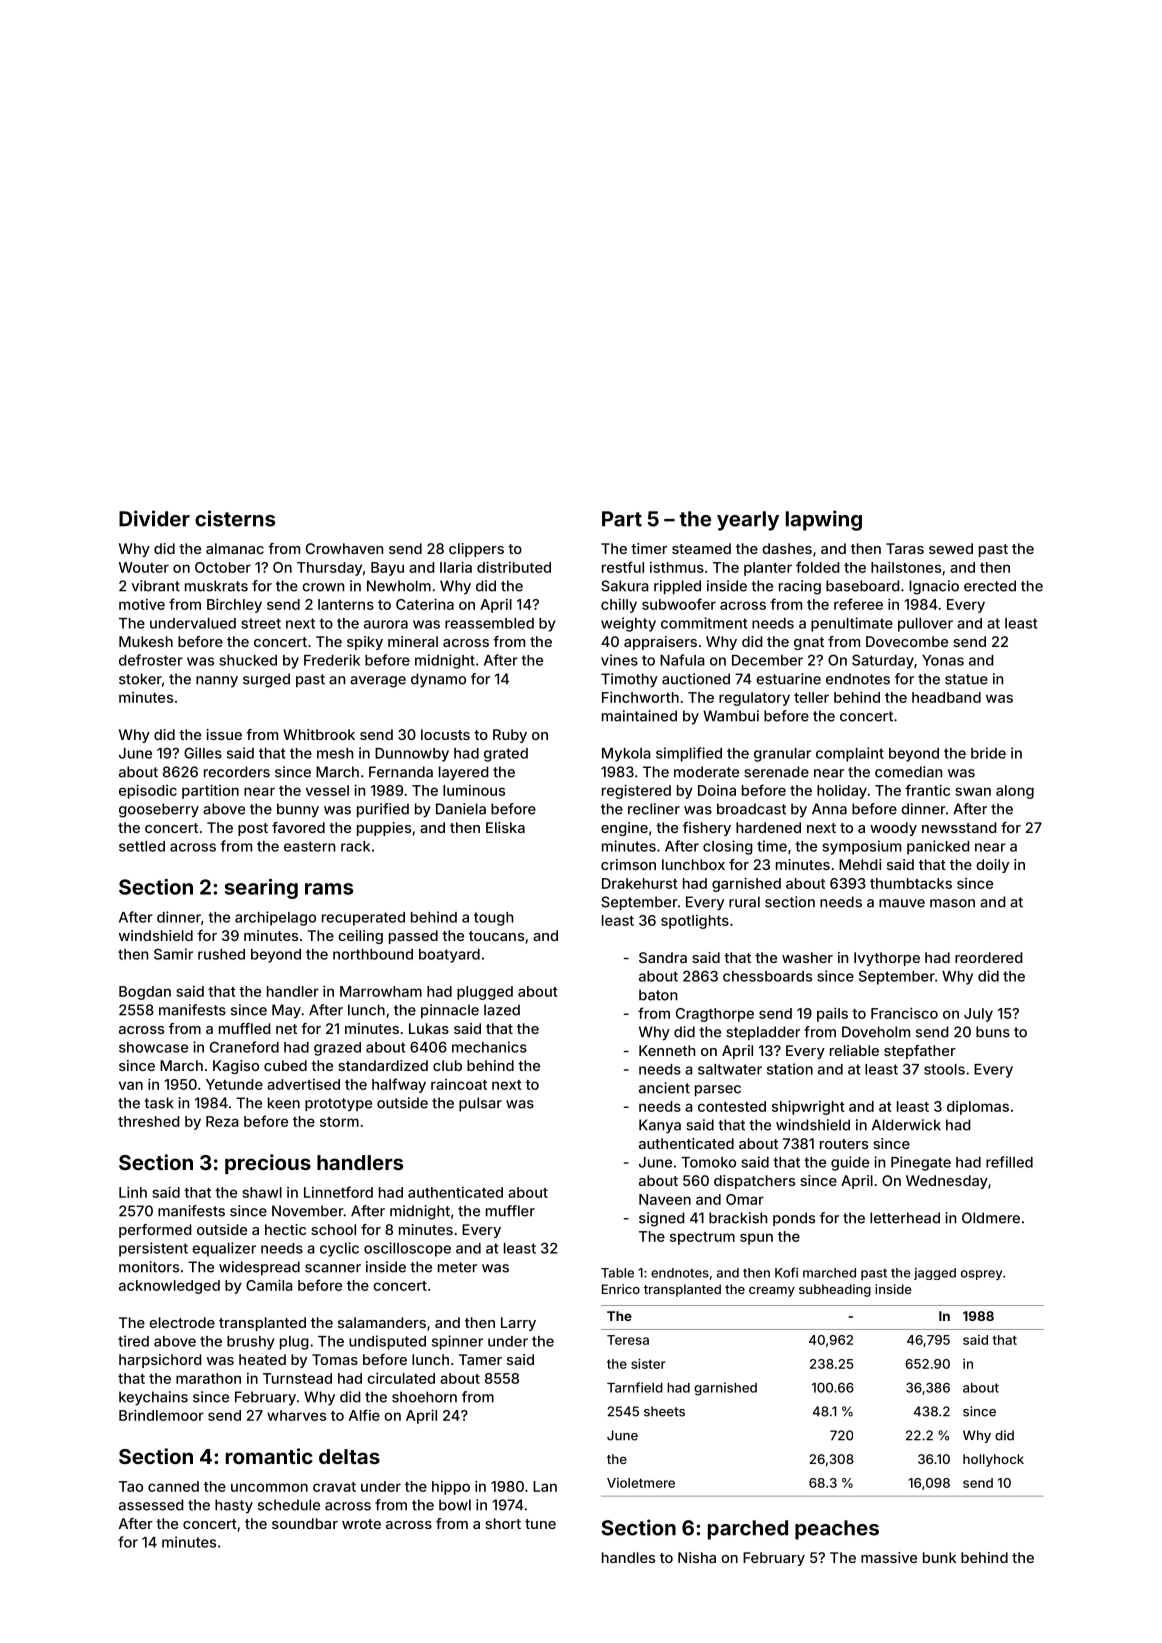 The height and width of the screenshot is (1643, 1162). Describe the element at coordinates (939, 1557) in the screenshot. I see `bunk` at that location.
